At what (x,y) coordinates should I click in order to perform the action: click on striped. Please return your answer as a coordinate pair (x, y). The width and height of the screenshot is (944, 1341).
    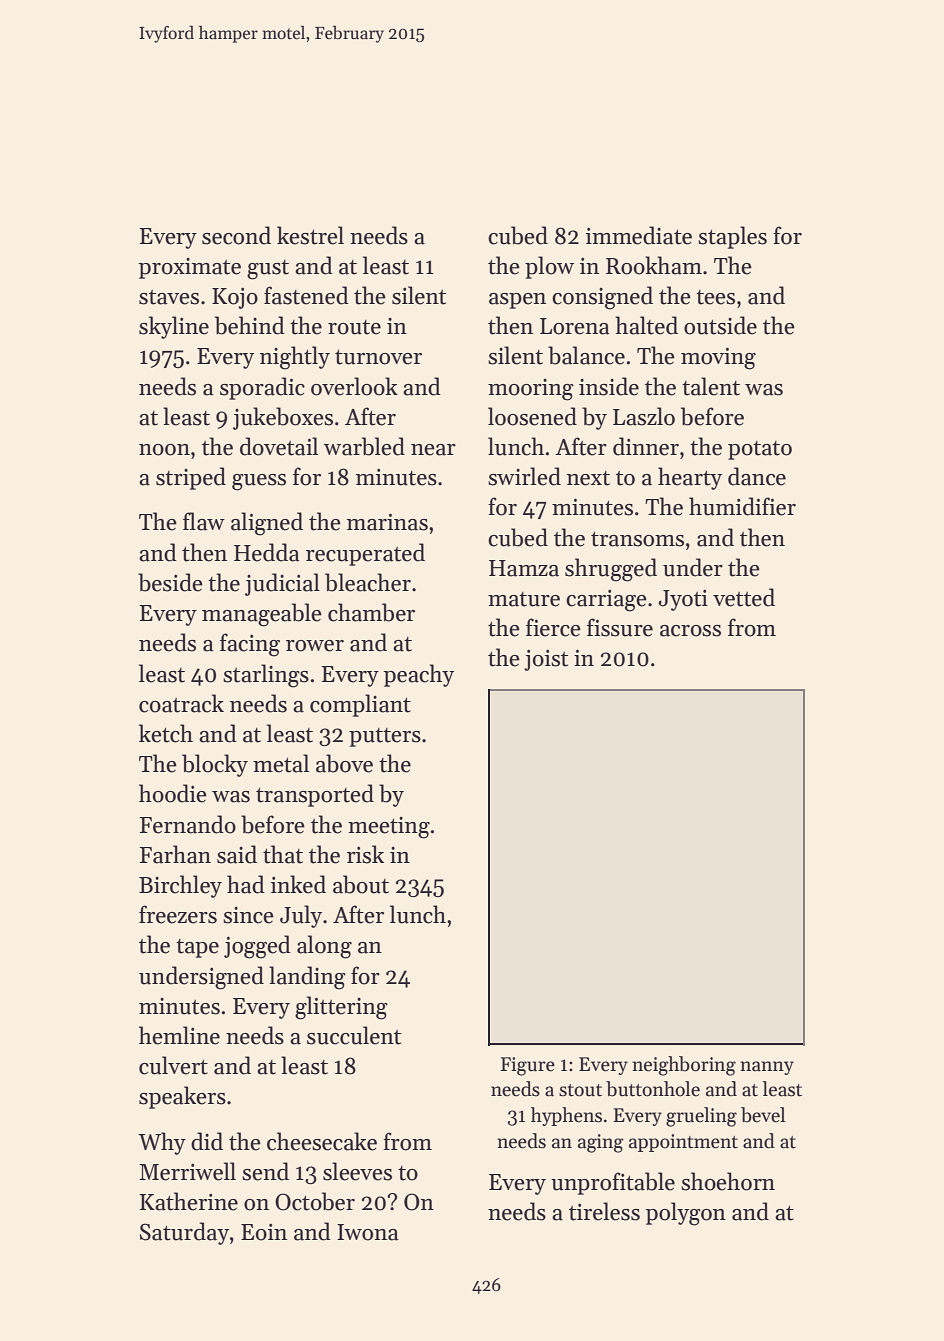
    Looking at the image, I should click on (191, 478).
